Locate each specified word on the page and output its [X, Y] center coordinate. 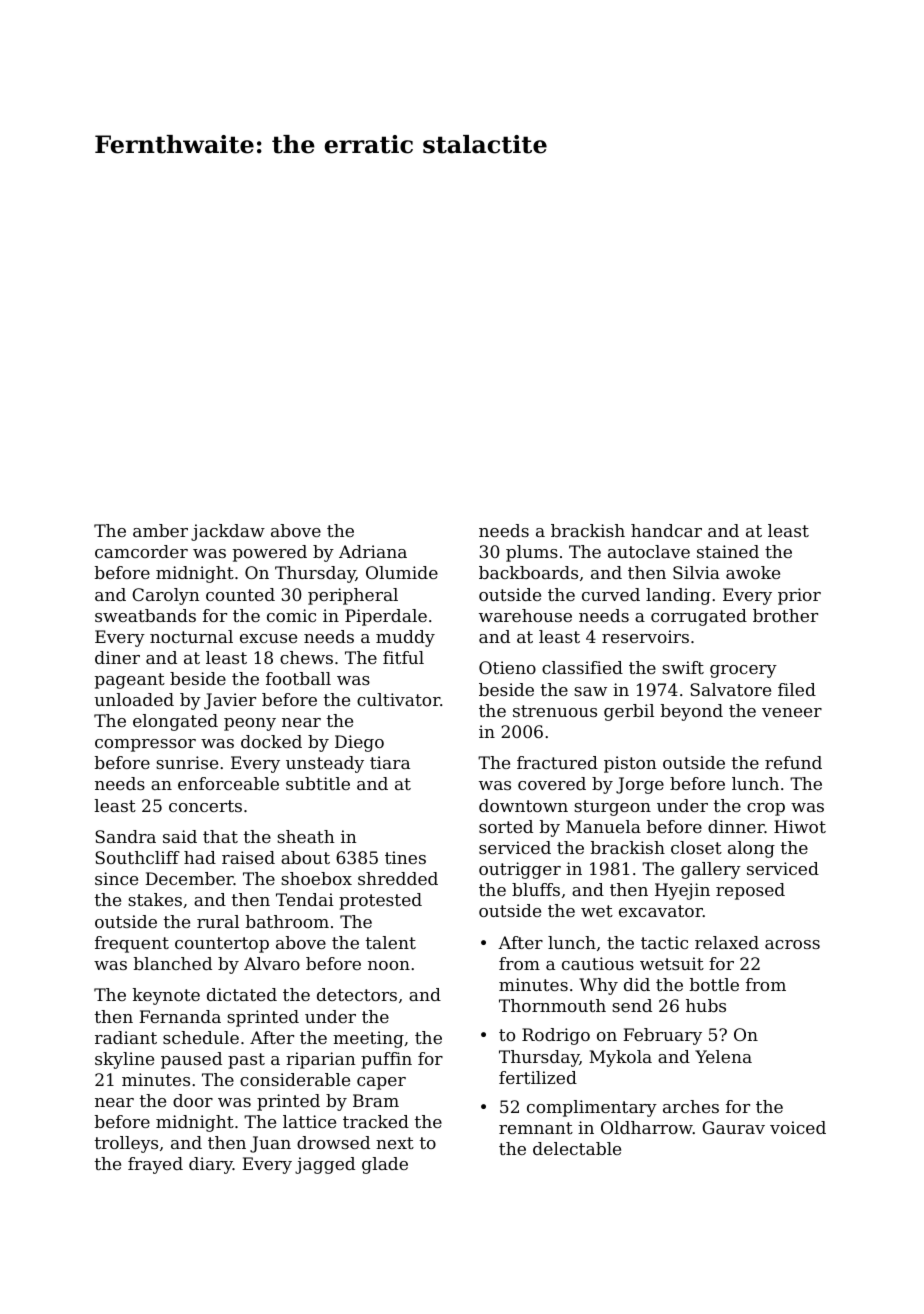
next [395, 1143]
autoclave [649, 551]
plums [532, 553]
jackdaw [228, 532]
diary [211, 1165]
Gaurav [733, 1127]
